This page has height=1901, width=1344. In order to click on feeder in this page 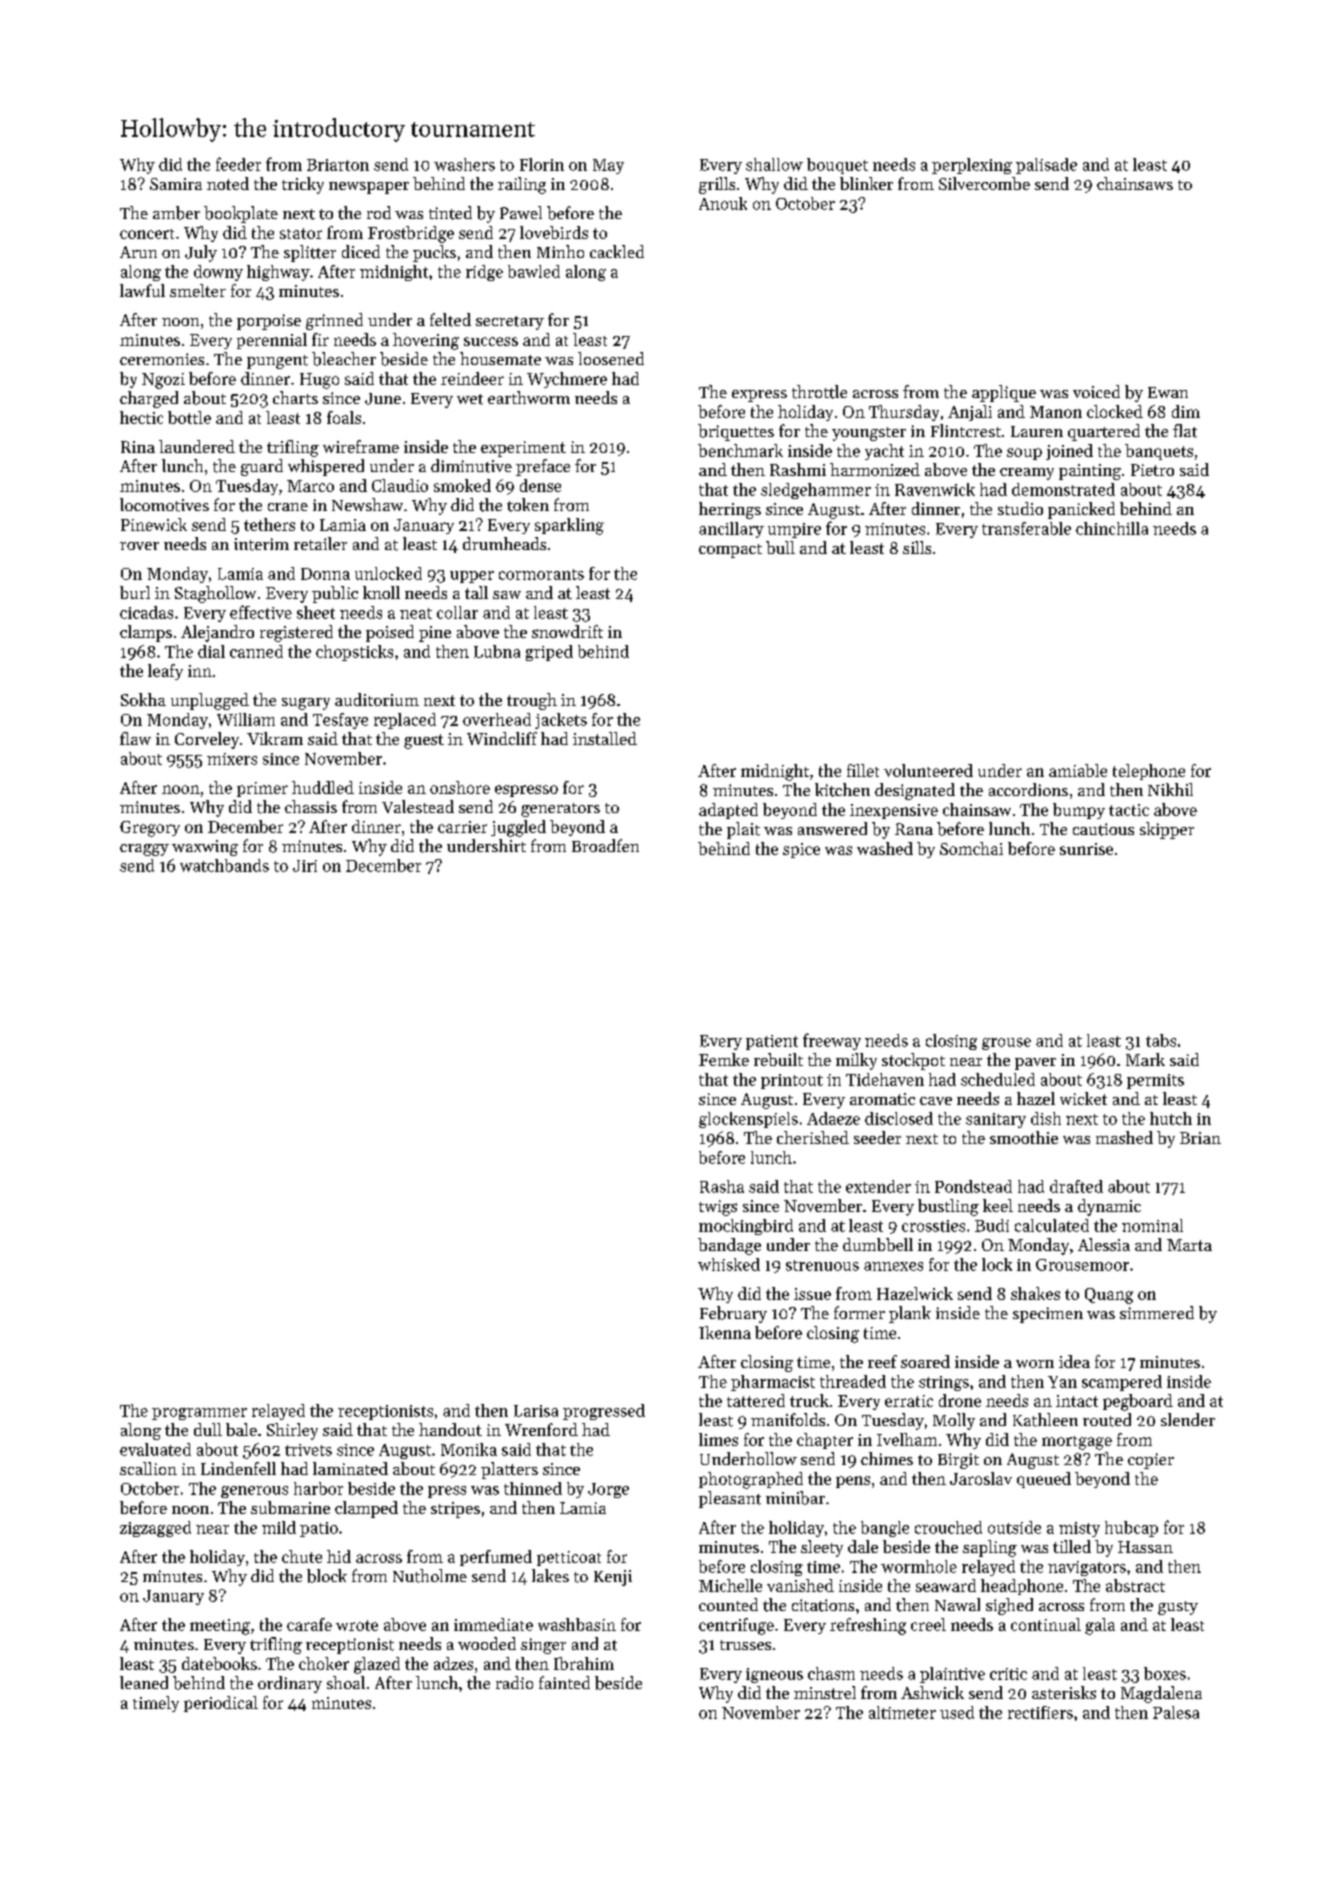, I will do `click(238, 164)`.
